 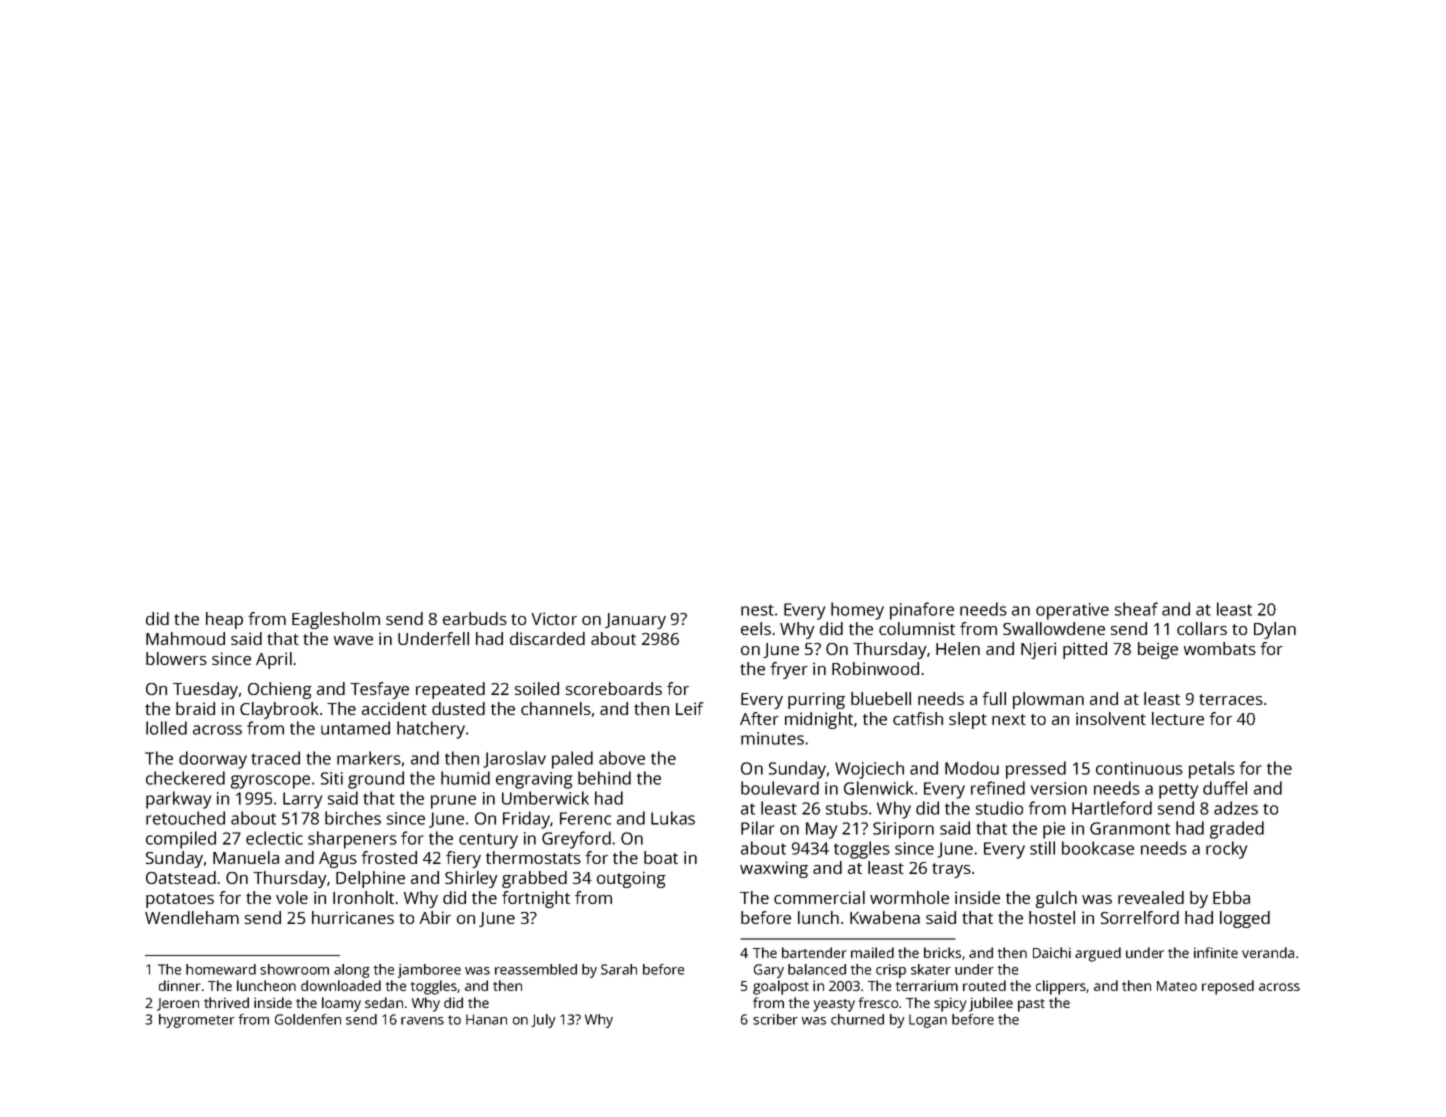 What do you see at coordinates (1226, 850) in the screenshot?
I see `rocky` at bounding box center [1226, 850].
